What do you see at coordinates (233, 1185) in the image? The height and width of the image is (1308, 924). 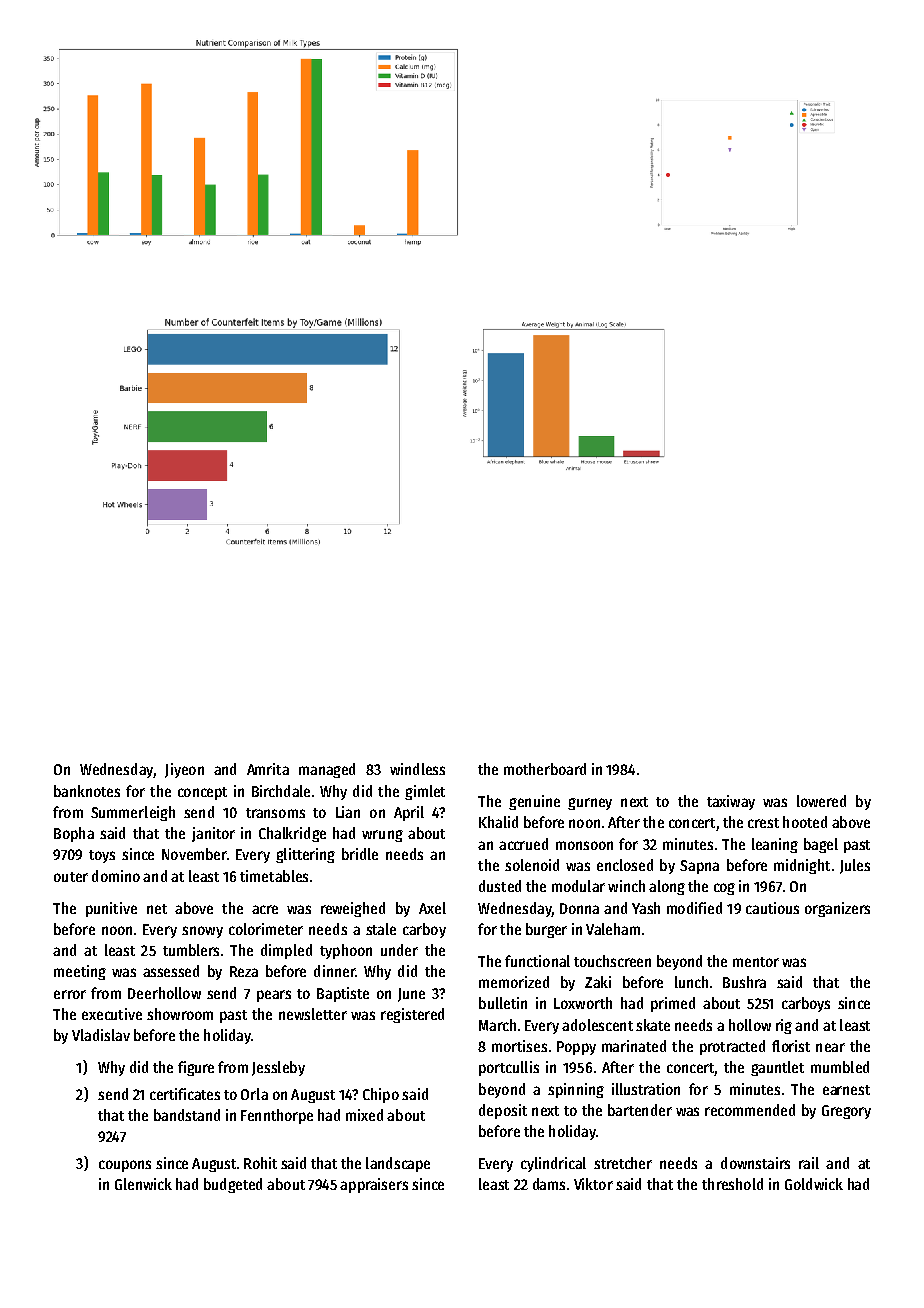 I see `budgeted` at bounding box center [233, 1185].
